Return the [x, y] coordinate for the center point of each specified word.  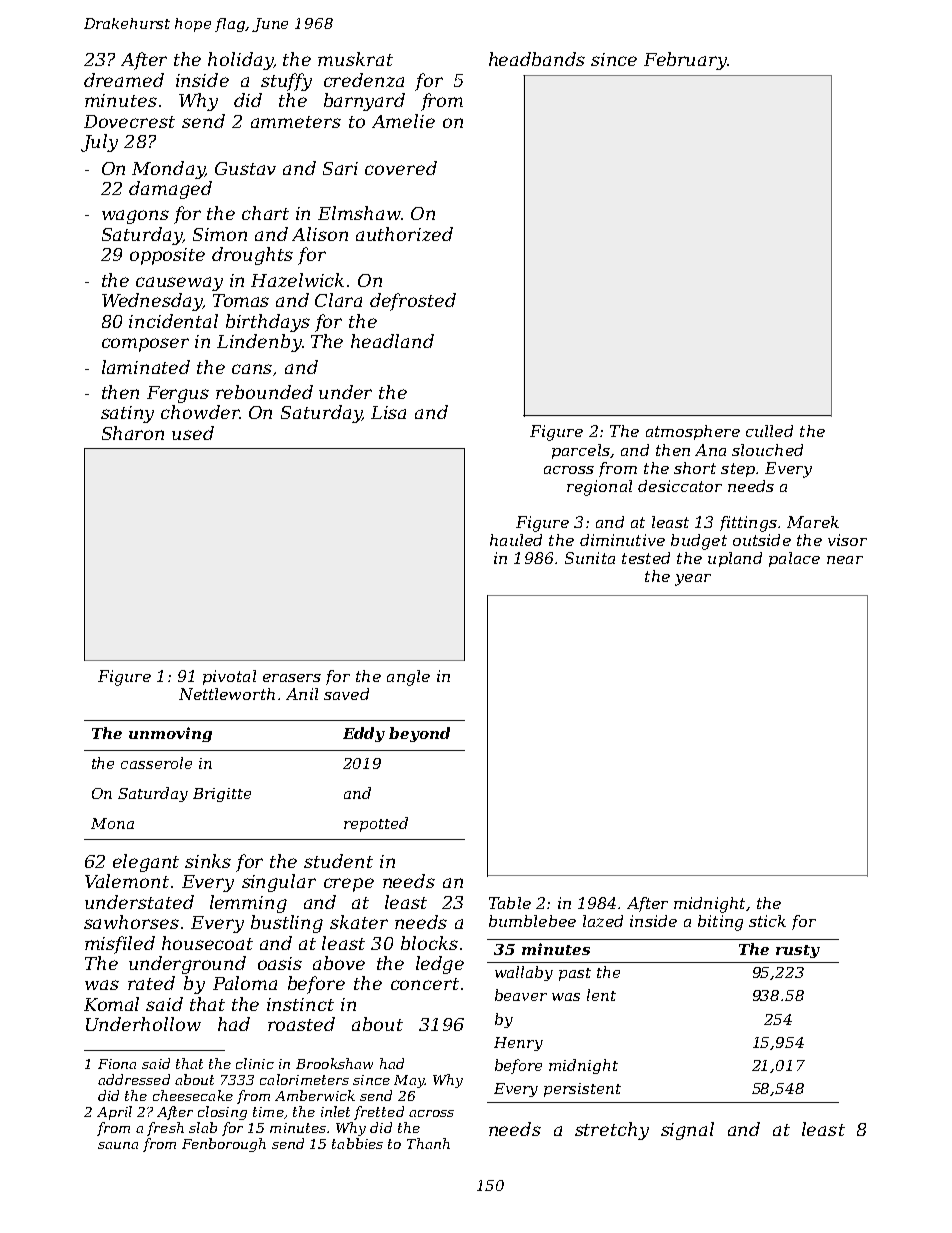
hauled [516, 540]
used [193, 433]
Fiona [117, 1064]
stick [767, 921]
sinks [208, 861]
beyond [419, 734]
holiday [240, 61]
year [693, 580]
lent [601, 995]
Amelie [403, 121]
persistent [582, 1090]
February [685, 61]
